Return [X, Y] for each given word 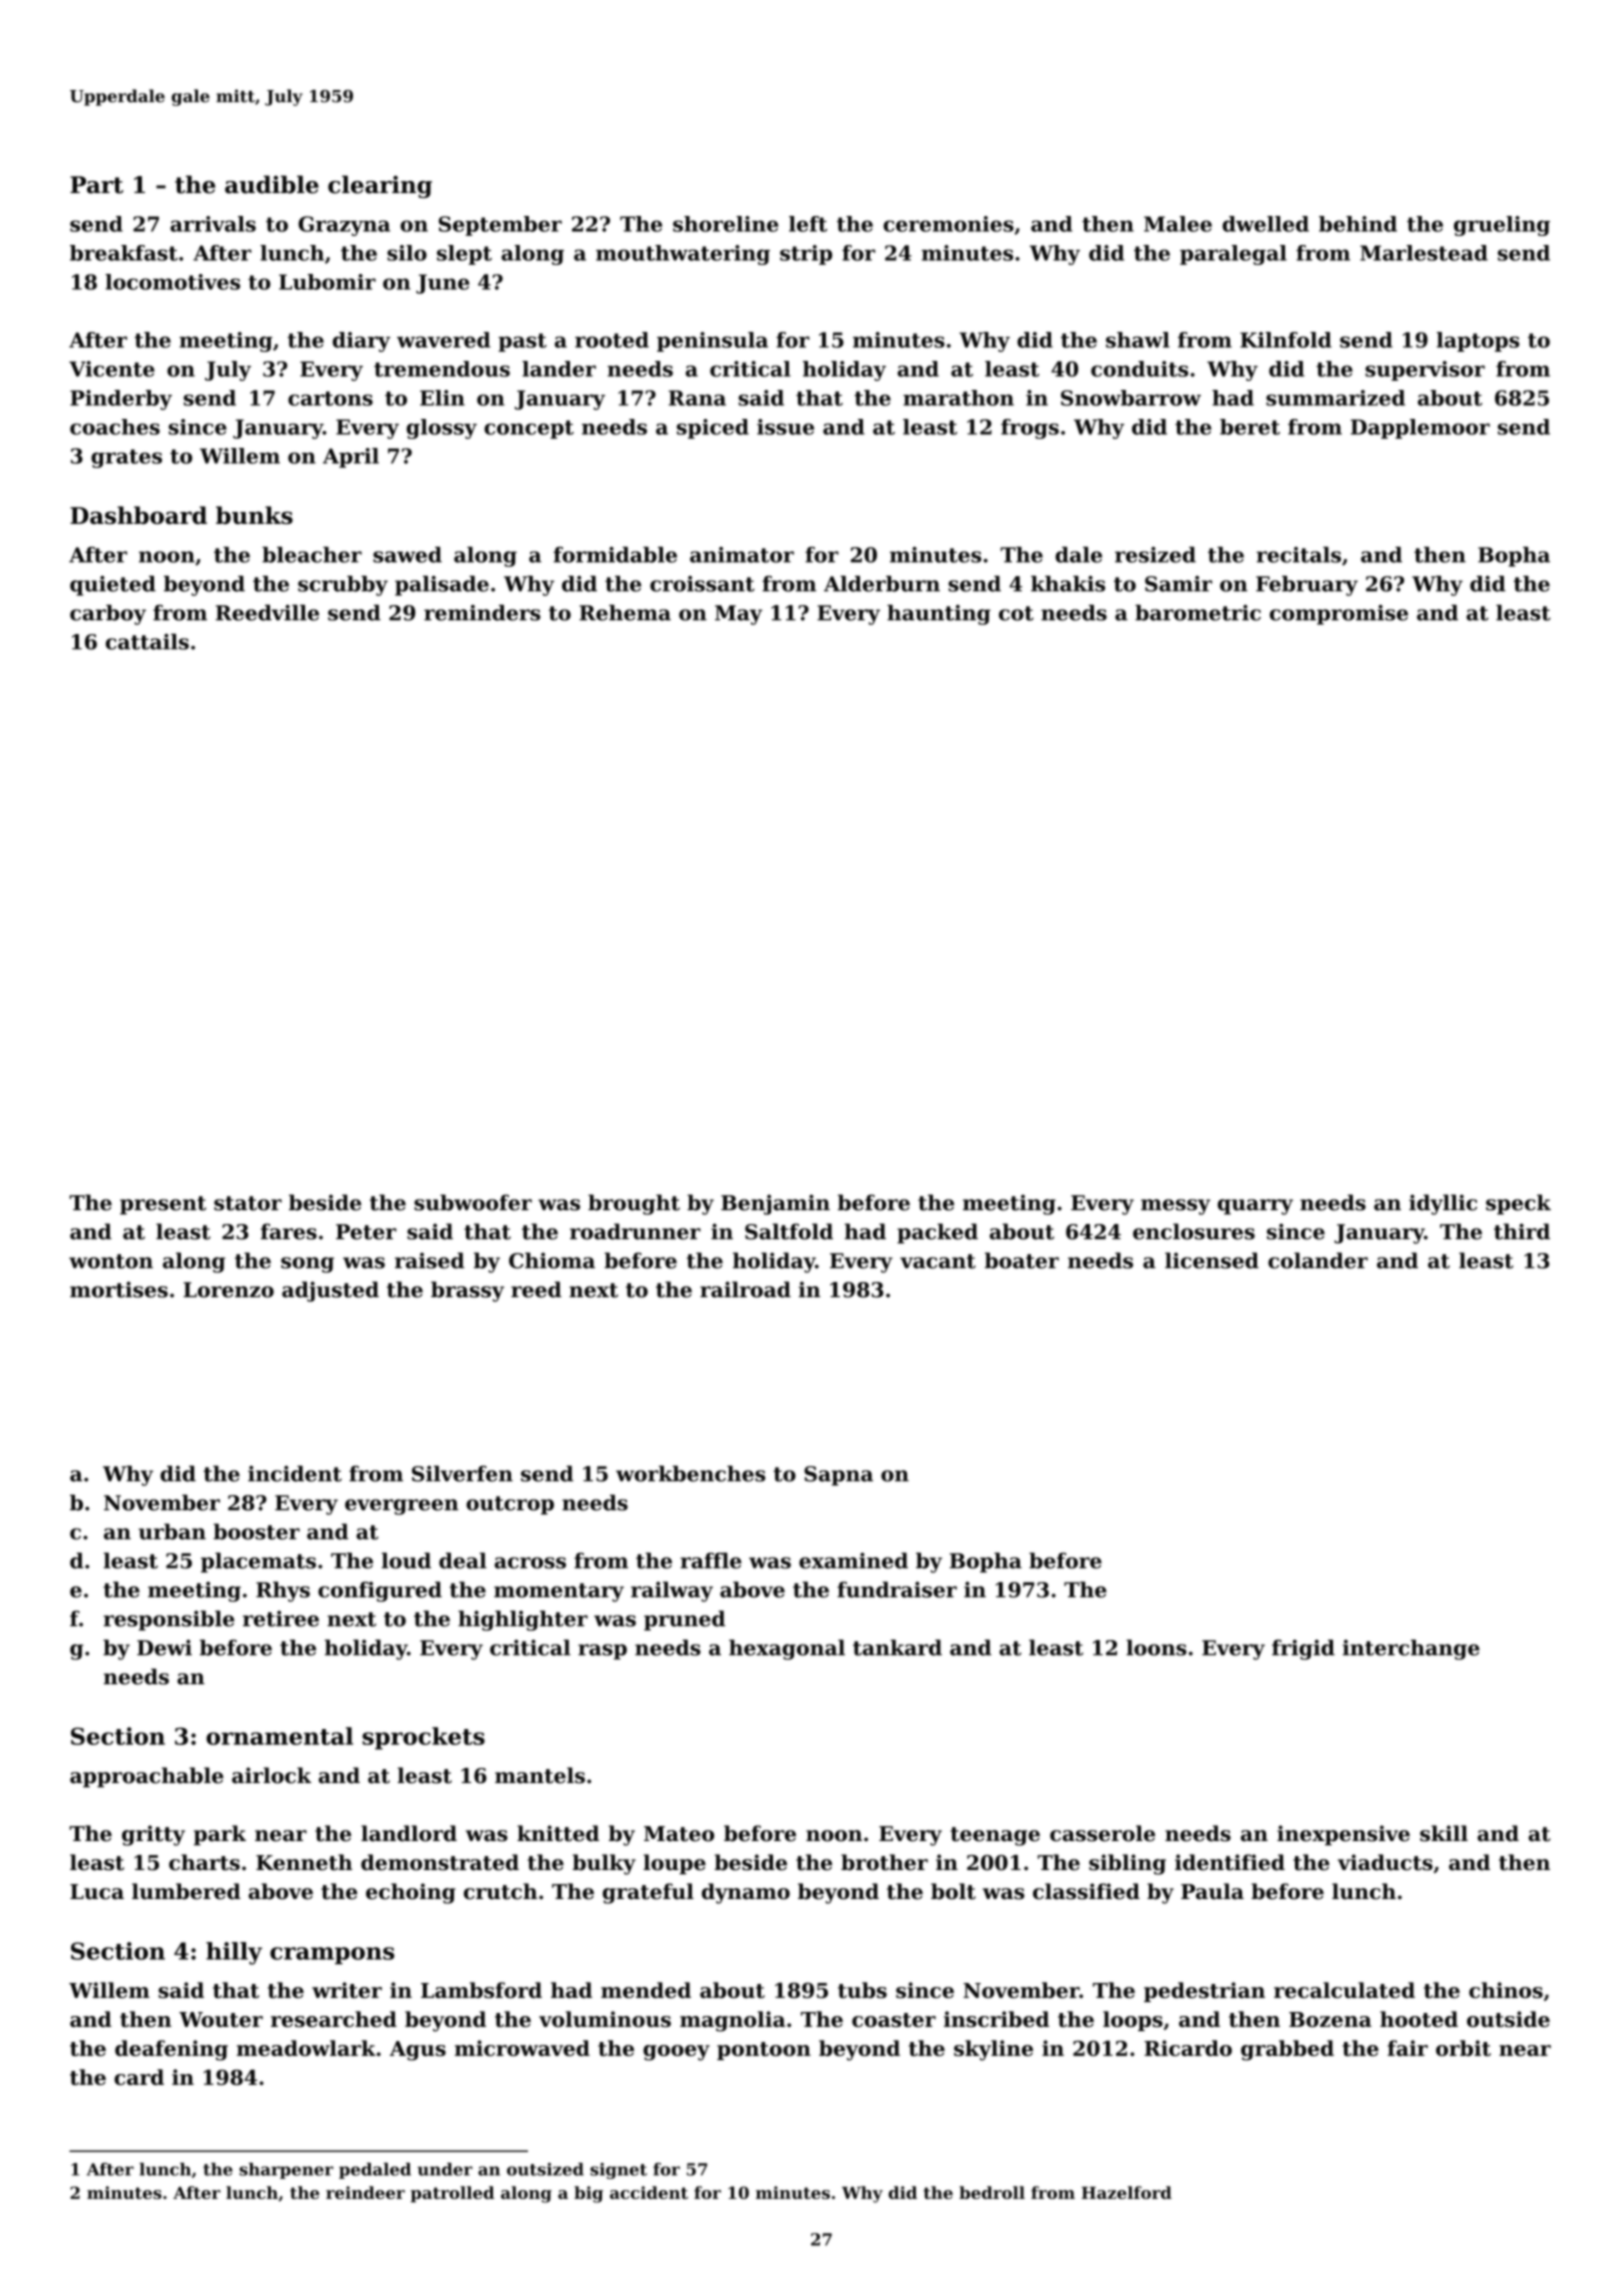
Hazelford [1126, 2192]
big [588, 2194]
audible [272, 184]
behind [1358, 224]
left [808, 224]
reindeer [365, 2192]
